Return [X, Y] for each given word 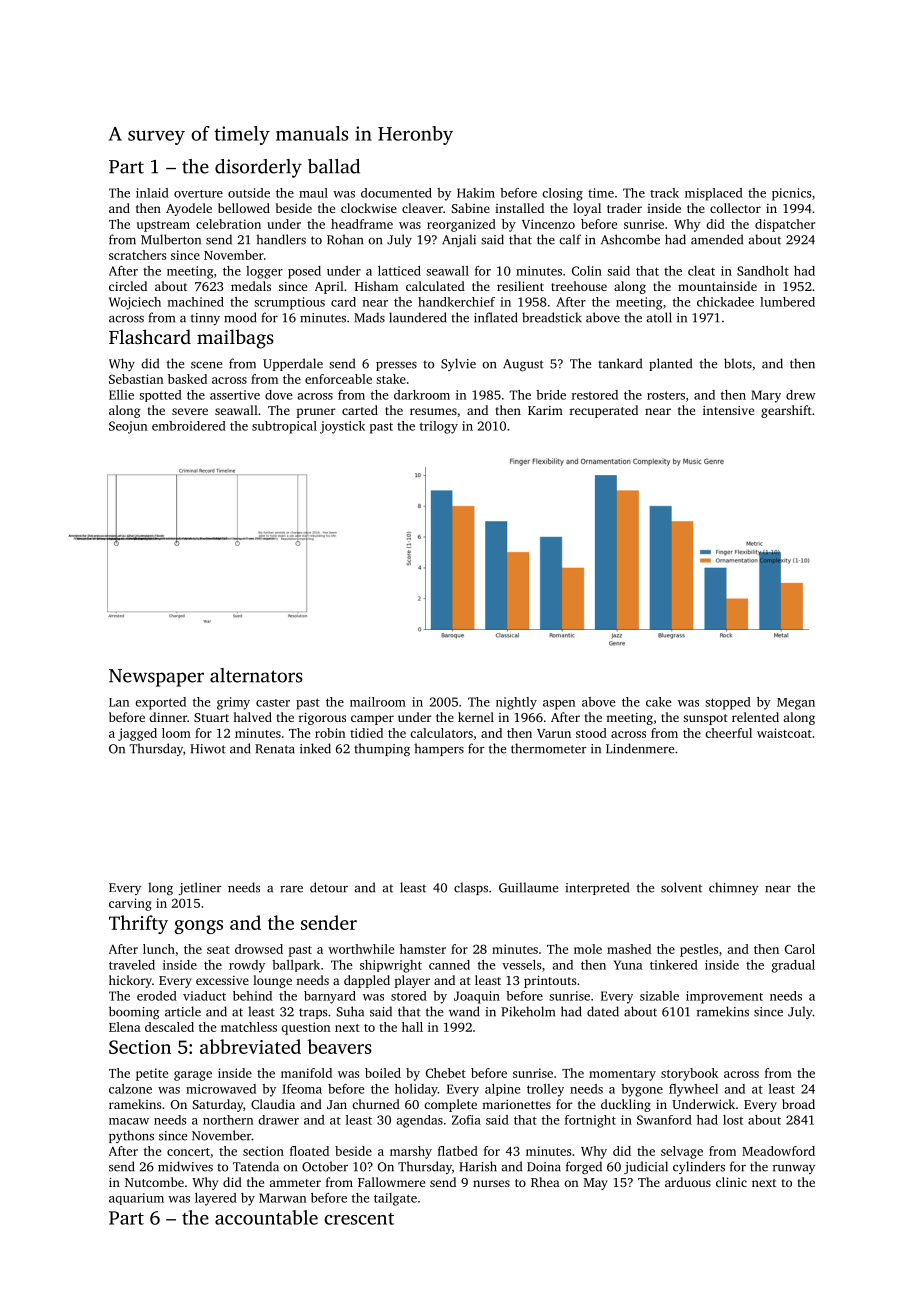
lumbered [787, 302]
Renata [275, 749]
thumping [382, 750]
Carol [800, 949]
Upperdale [293, 364]
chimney [734, 888]
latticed [399, 271]
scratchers [137, 255]
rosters [666, 395]
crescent [359, 1219]
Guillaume [528, 887]
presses [396, 366]
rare [291, 889]
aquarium [136, 1199]
